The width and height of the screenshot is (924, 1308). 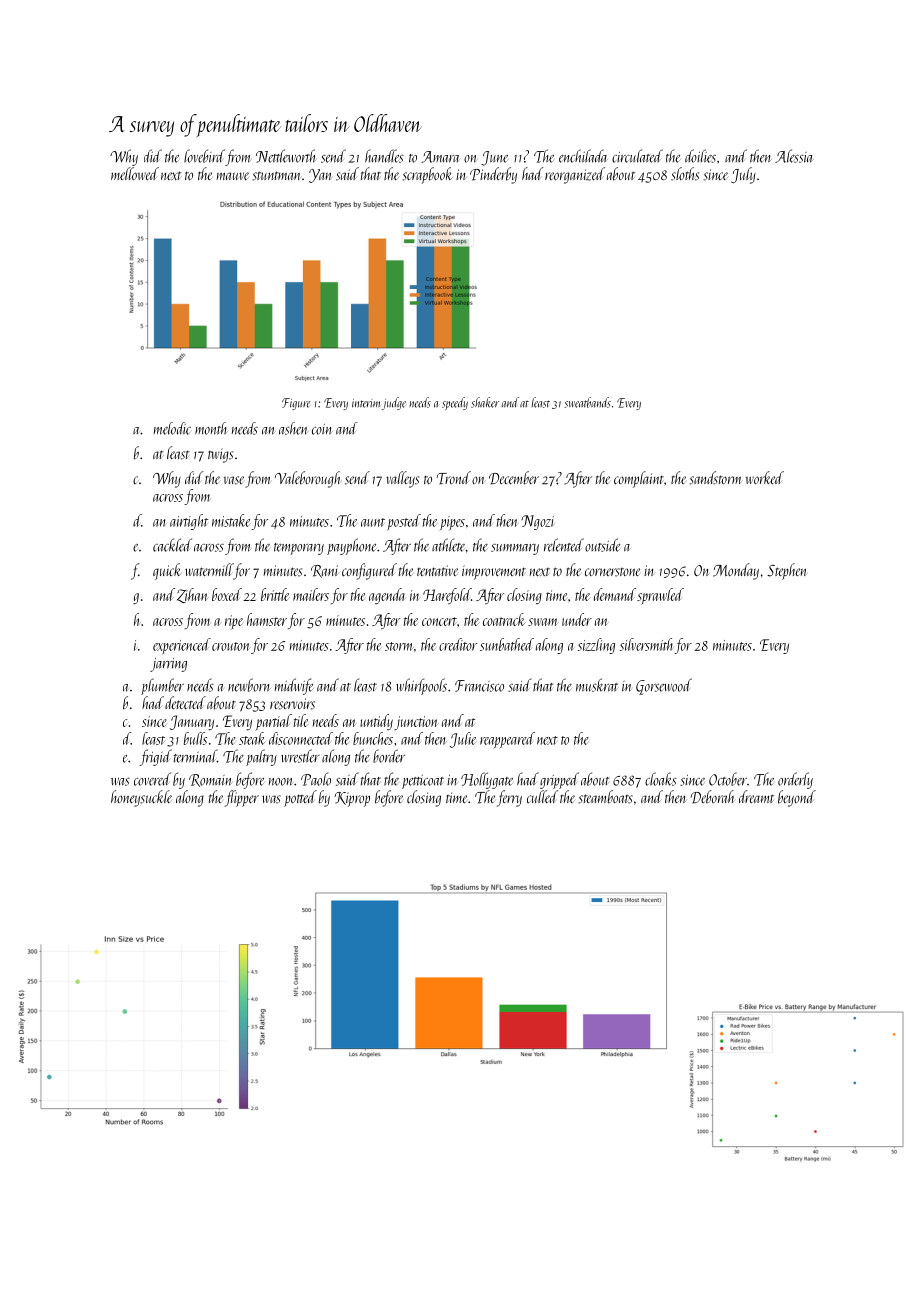 I want to click on Nettleworth, so click(x=286, y=156).
